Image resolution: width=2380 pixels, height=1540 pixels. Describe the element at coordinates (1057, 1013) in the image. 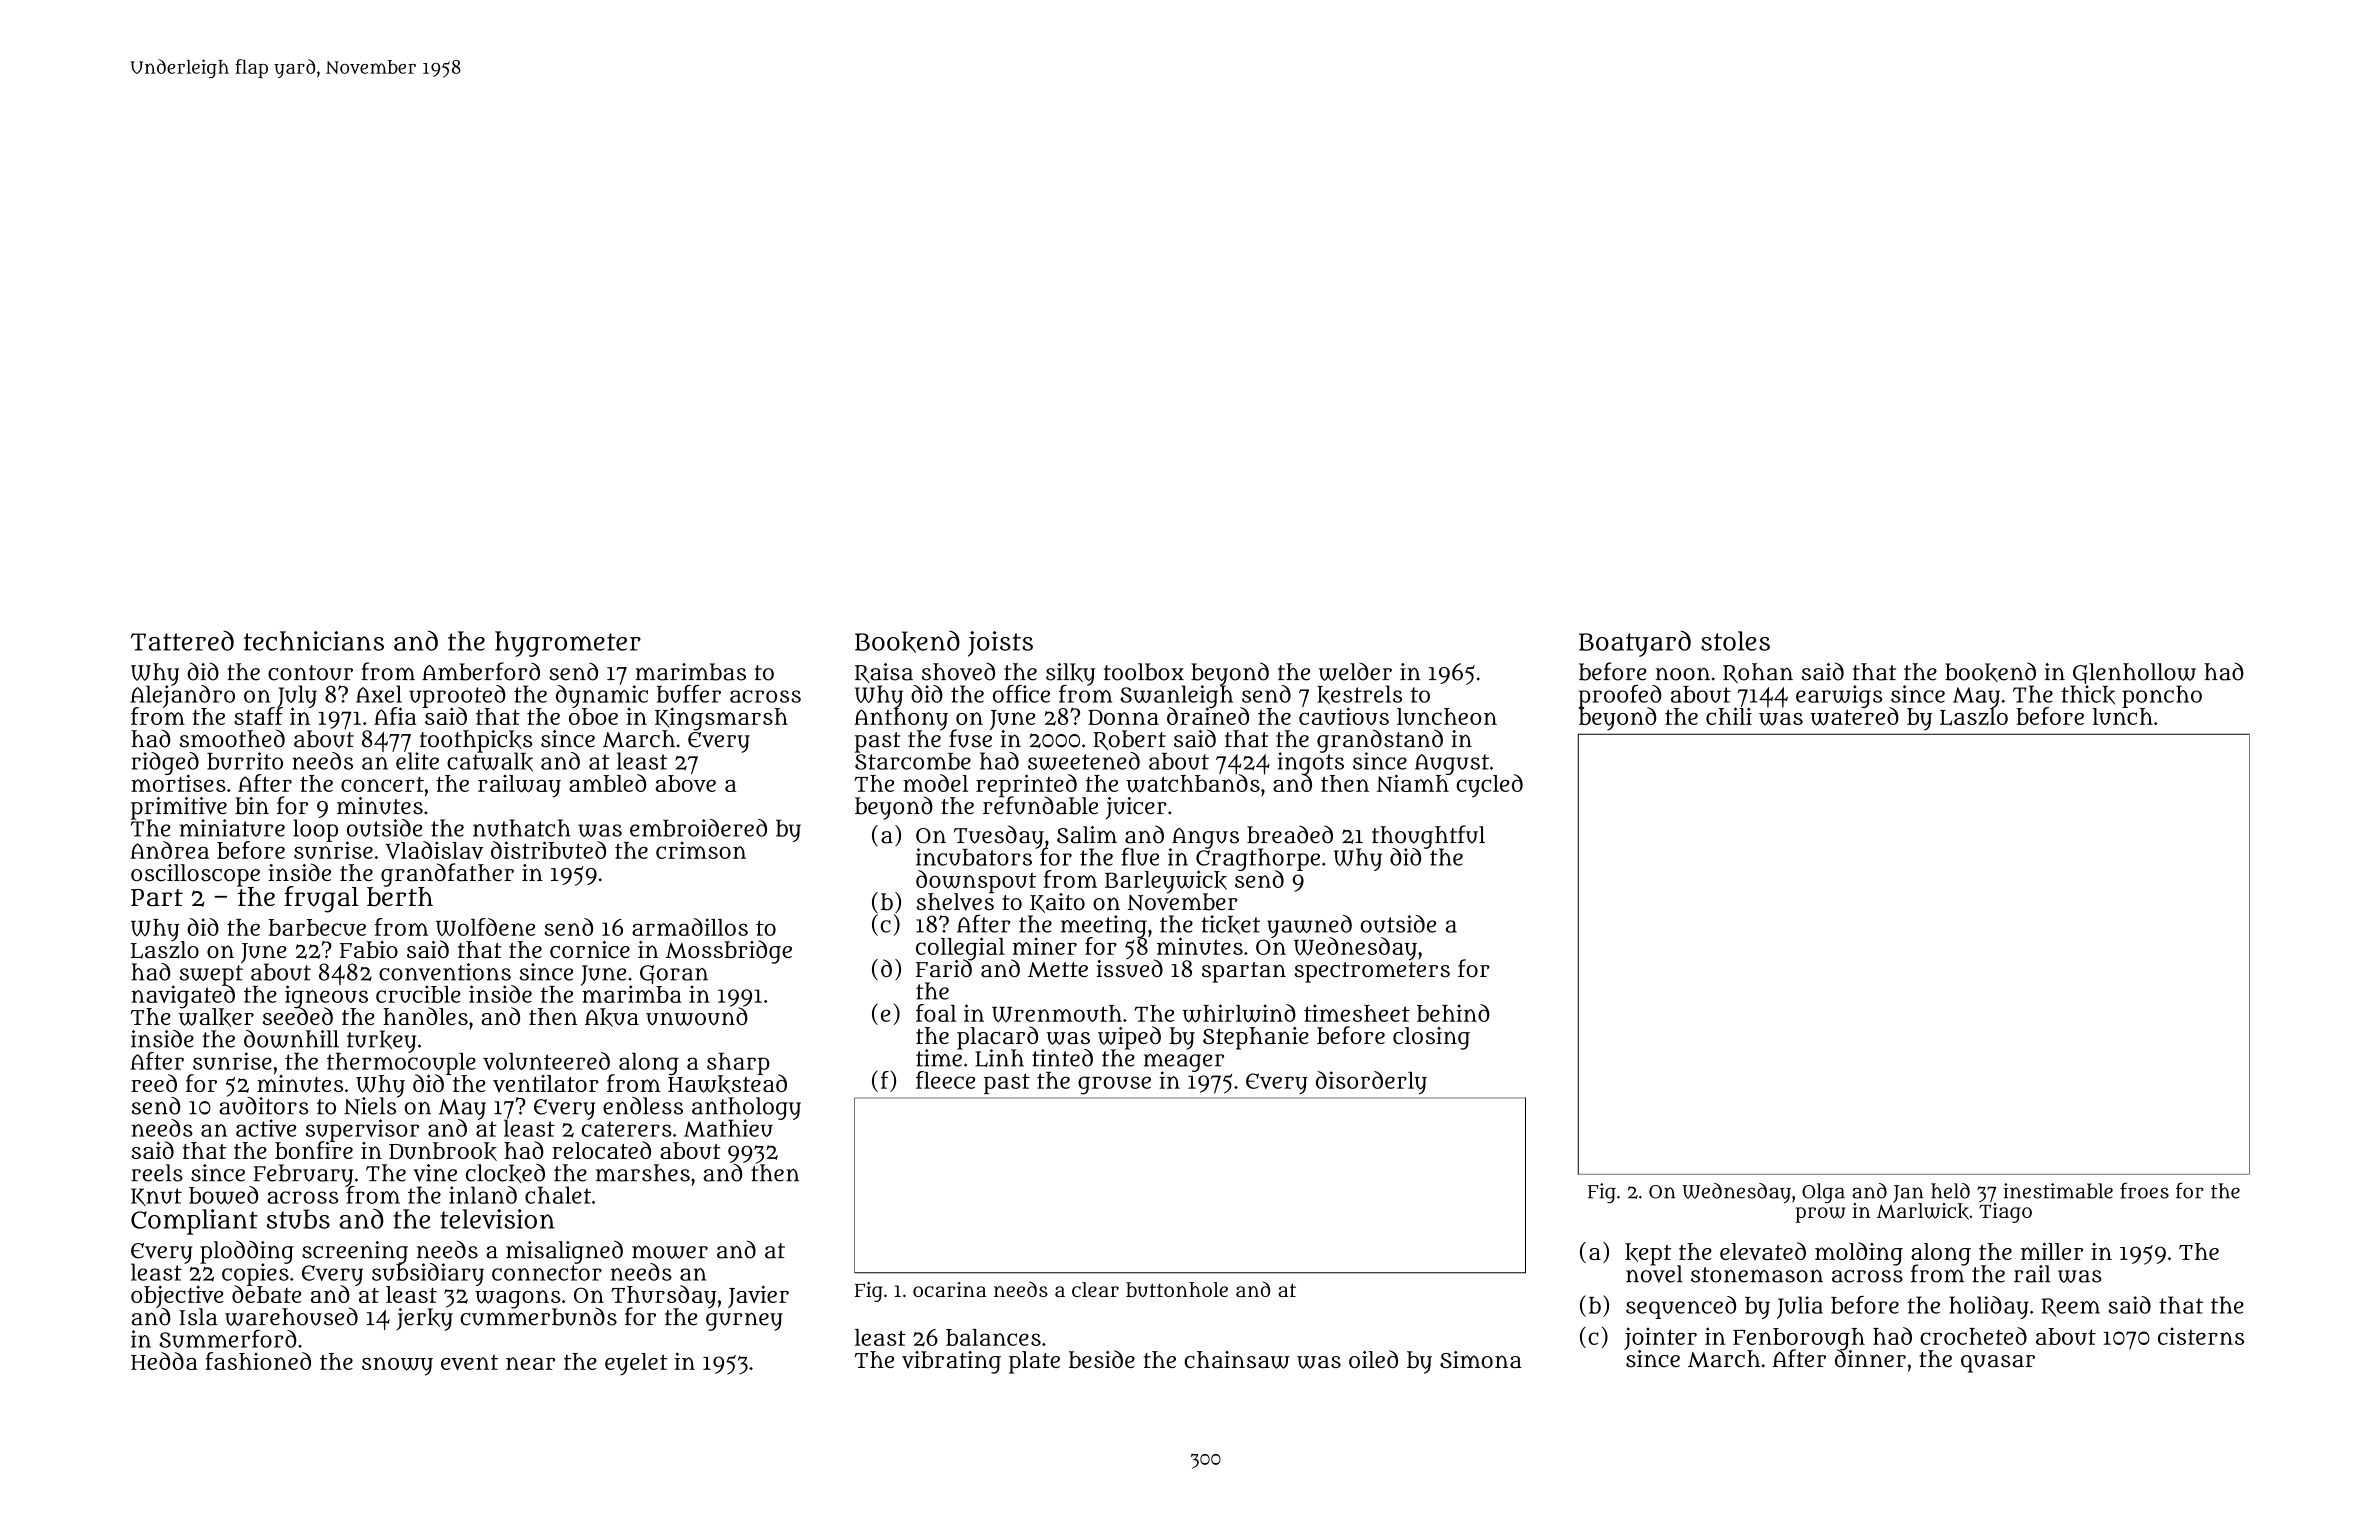

I see `Wrenmouth` at that location.
